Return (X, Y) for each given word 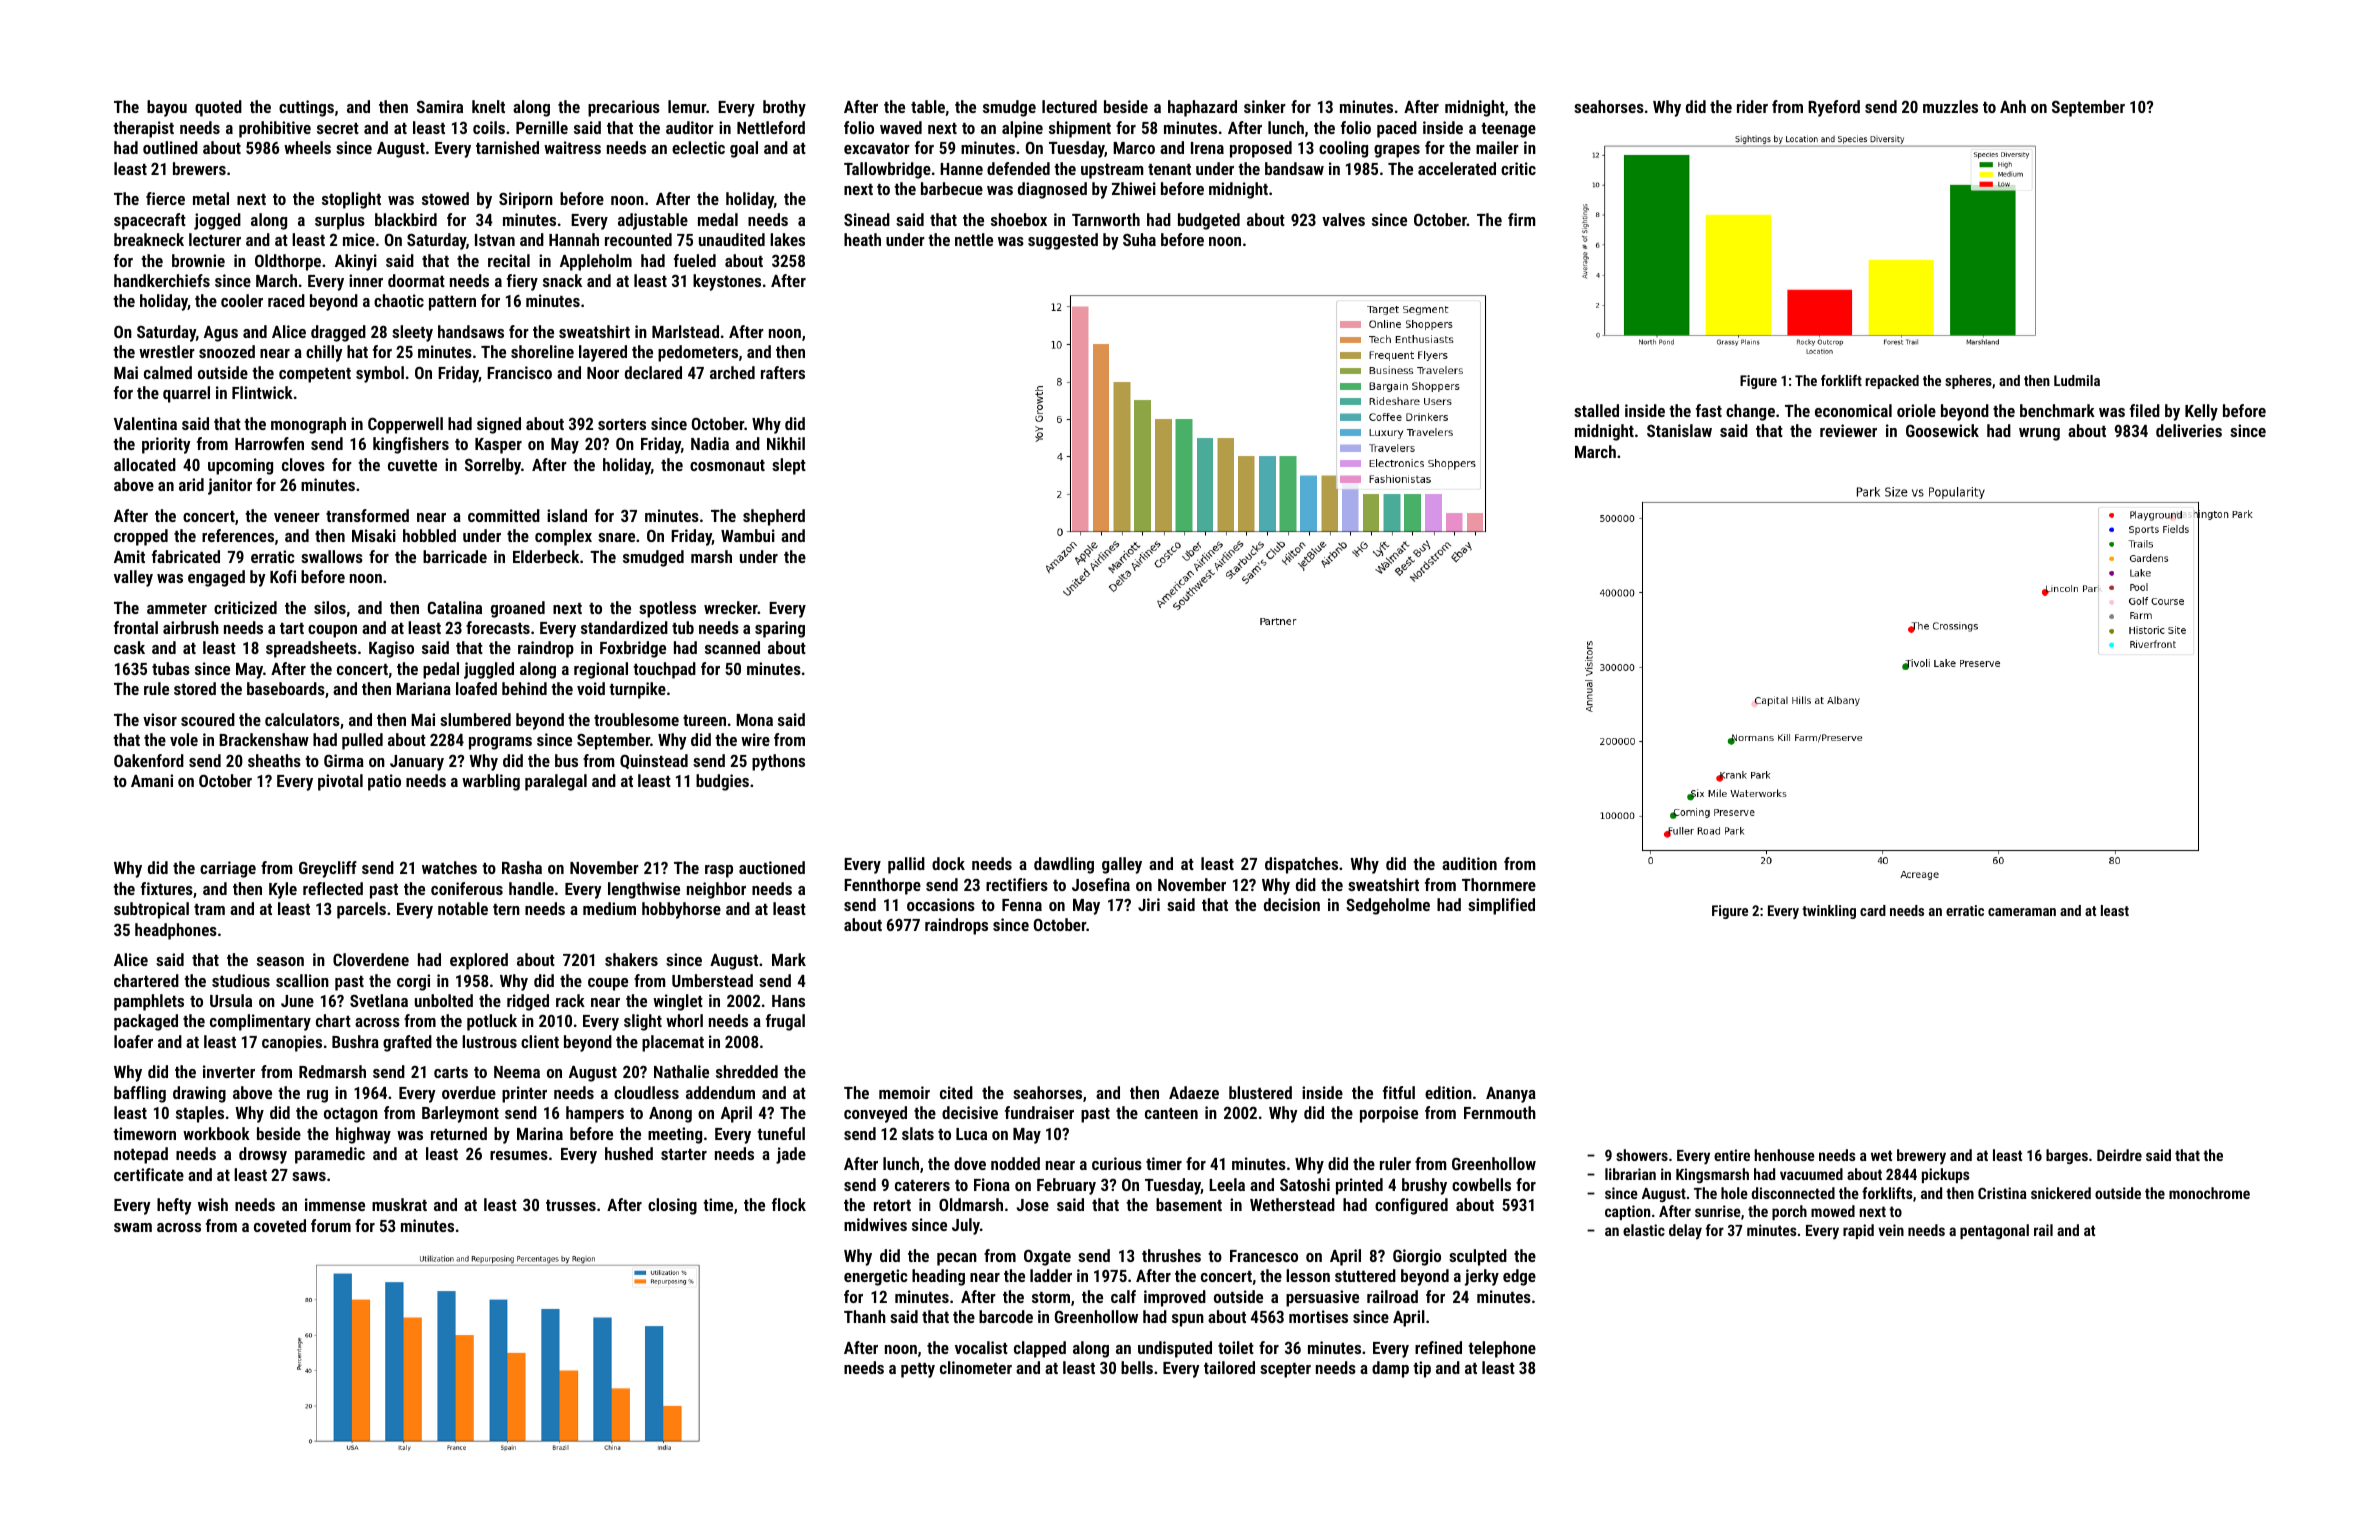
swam (133, 1227)
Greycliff (328, 869)
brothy (784, 108)
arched (732, 372)
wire (755, 739)
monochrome (2209, 1193)
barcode (1006, 1316)
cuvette (412, 465)
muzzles (1950, 106)
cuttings (306, 108)
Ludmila (2077, 380)
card (1873, 910)
